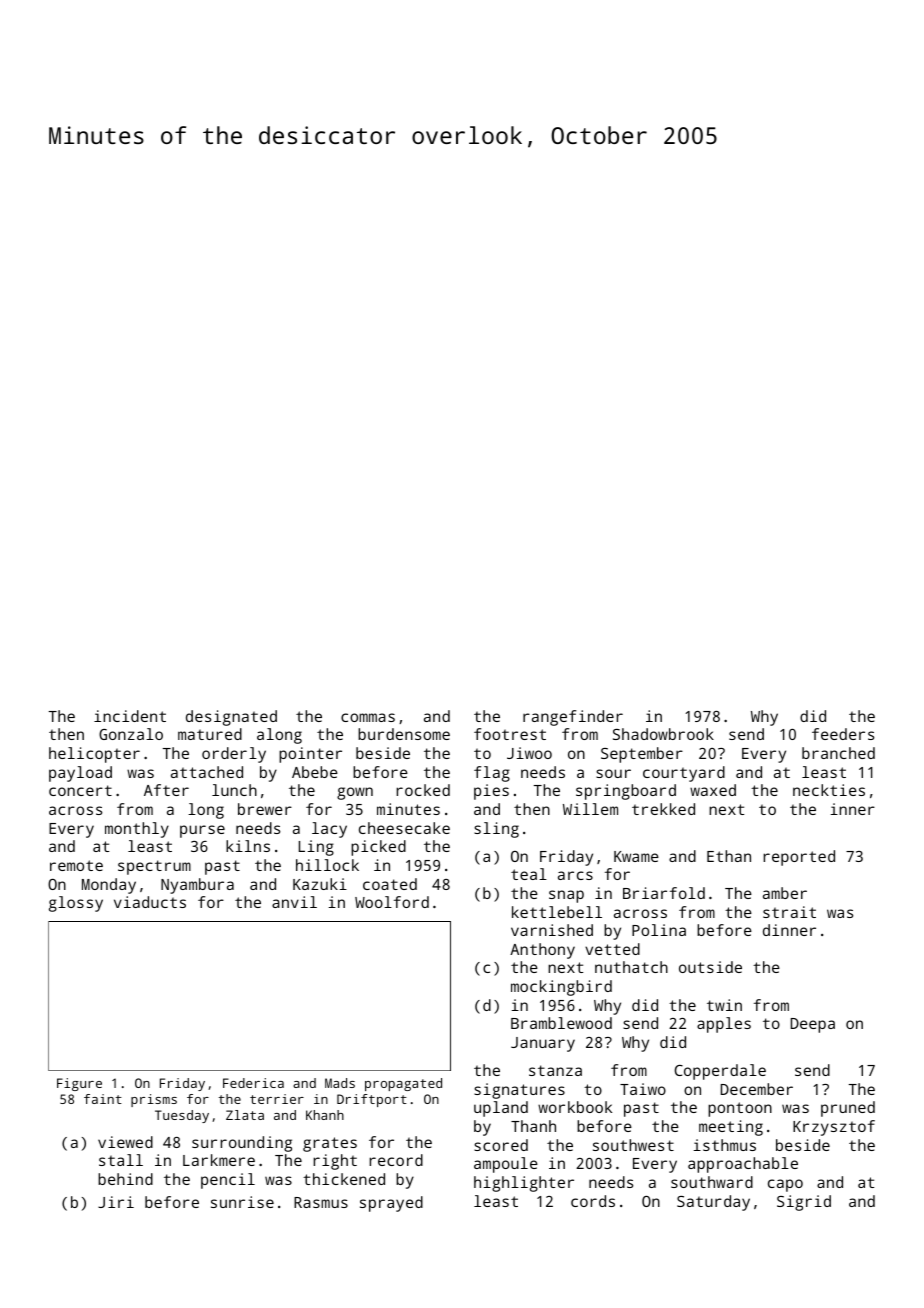  I want to click on Larkmere, so click(219, 1160).
